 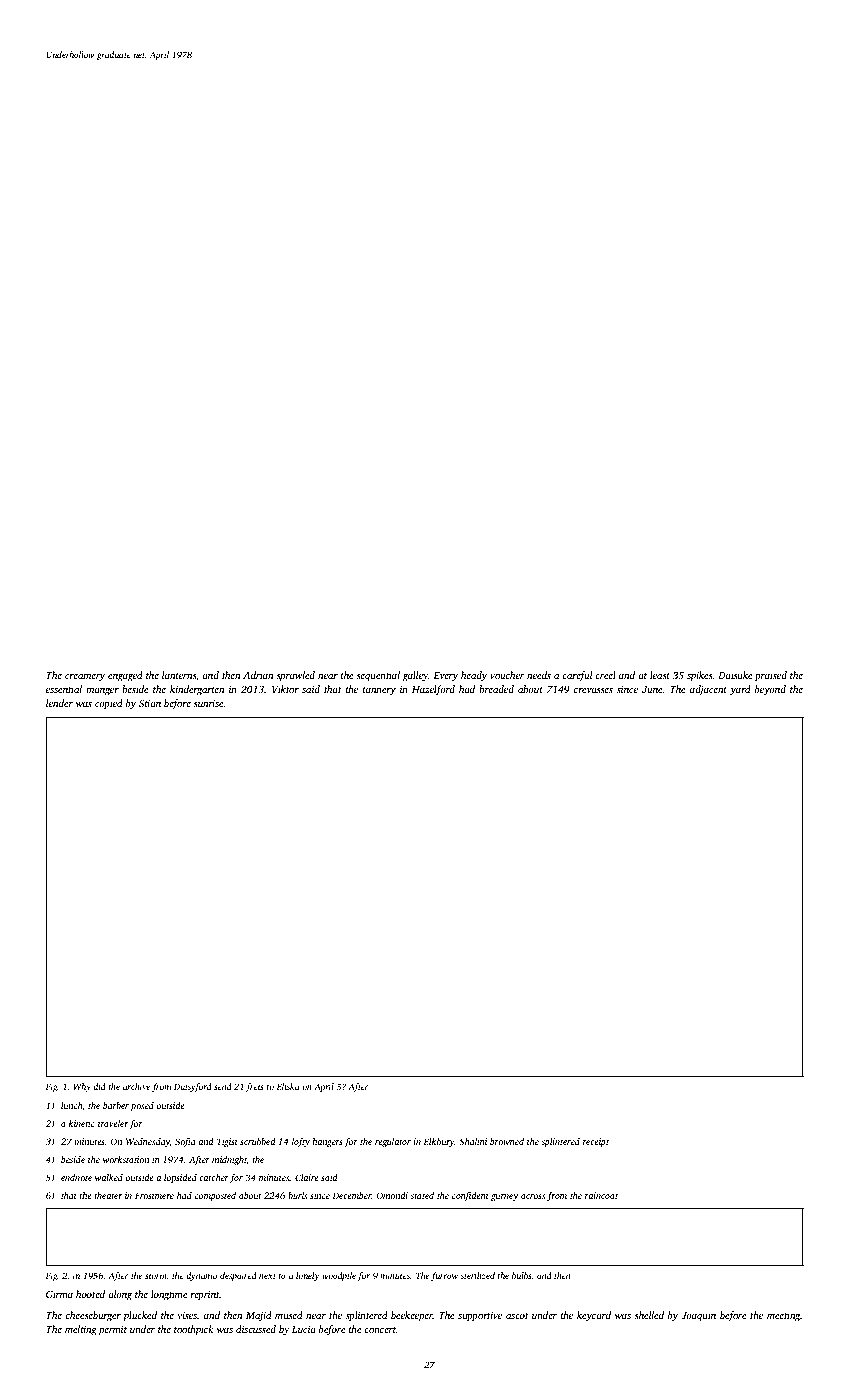 What do you see at coordinates (771, 676) in the page?
I see `praised` at bounding box center [771, 676].
